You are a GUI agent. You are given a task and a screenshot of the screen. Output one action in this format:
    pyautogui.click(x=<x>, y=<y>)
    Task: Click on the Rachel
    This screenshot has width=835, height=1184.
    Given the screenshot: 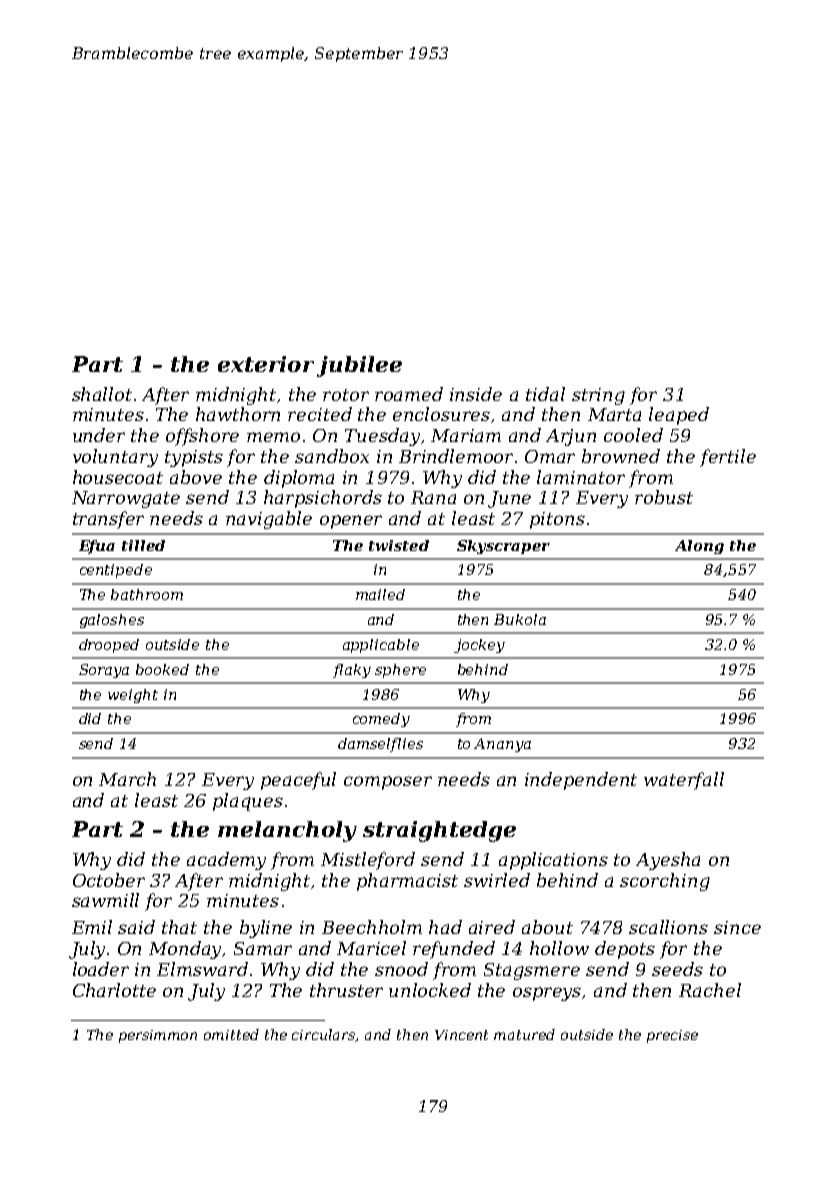 What is the action you would take?
    pyautogui.click(x=710, y=990)
